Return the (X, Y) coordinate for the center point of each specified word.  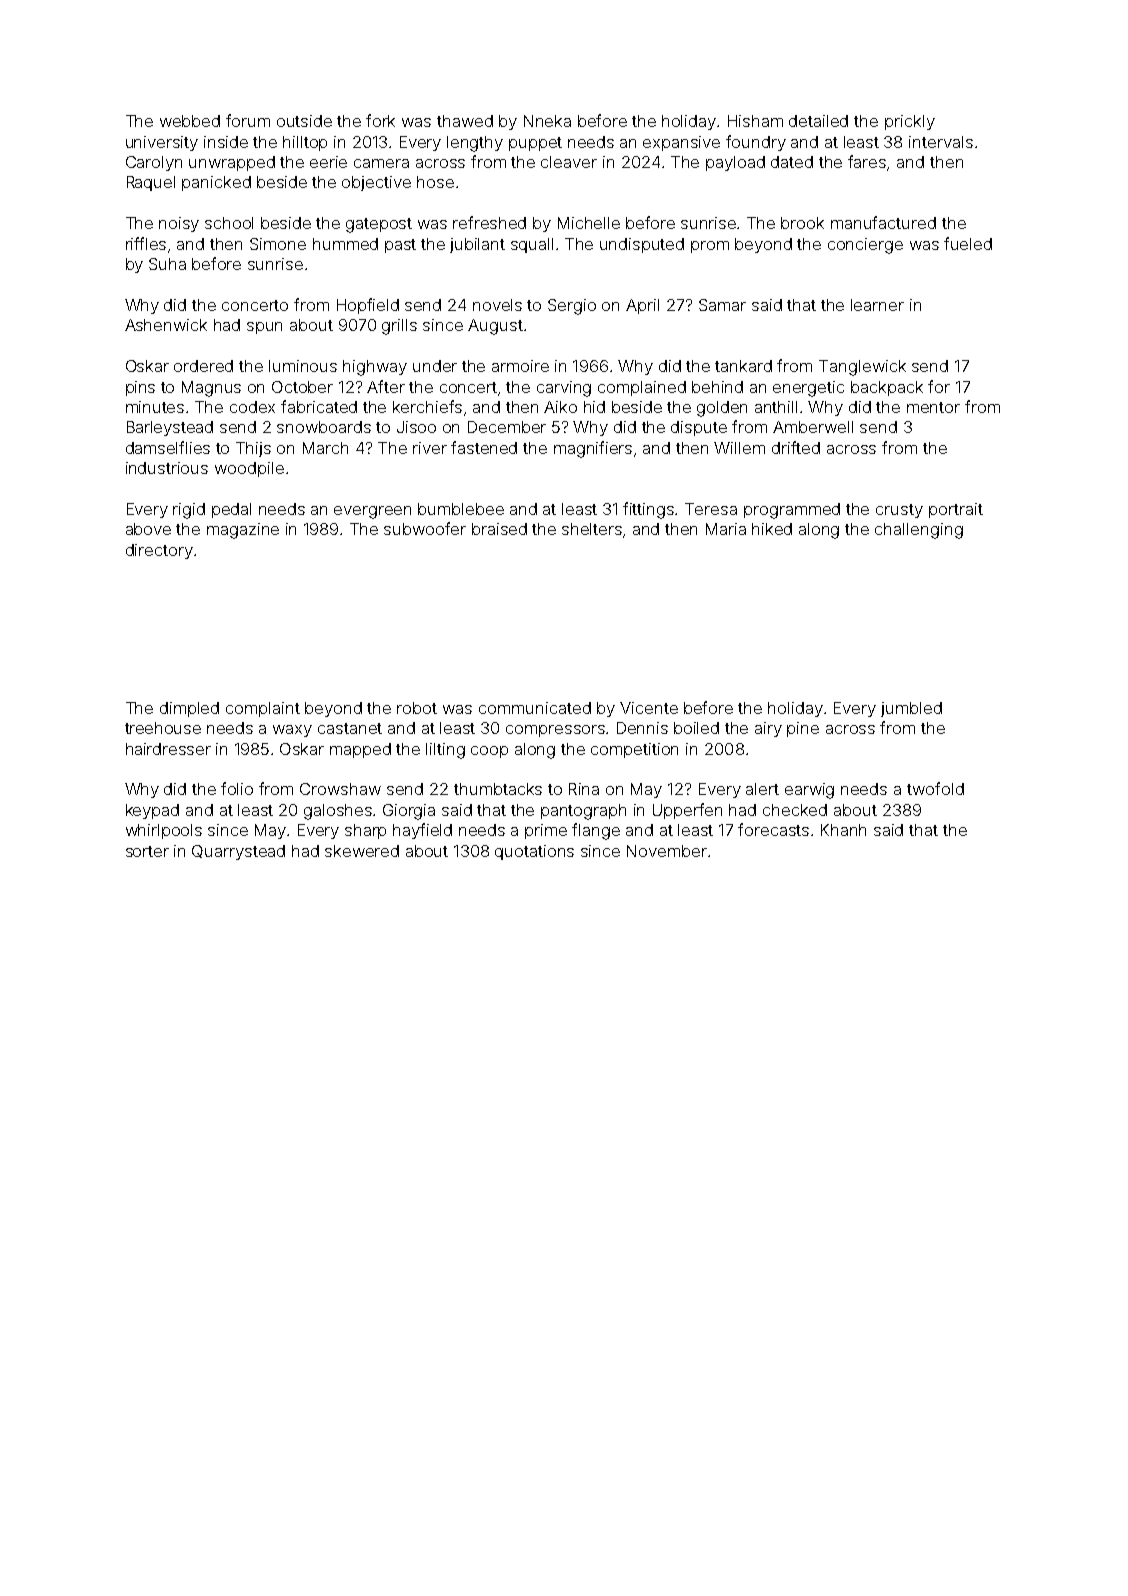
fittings (649, 510)
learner (877, 305)
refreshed (489, 222)
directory (159, 551)
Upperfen (687, 811)
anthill (776, 407)
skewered (362, 851)
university (162, 143)
